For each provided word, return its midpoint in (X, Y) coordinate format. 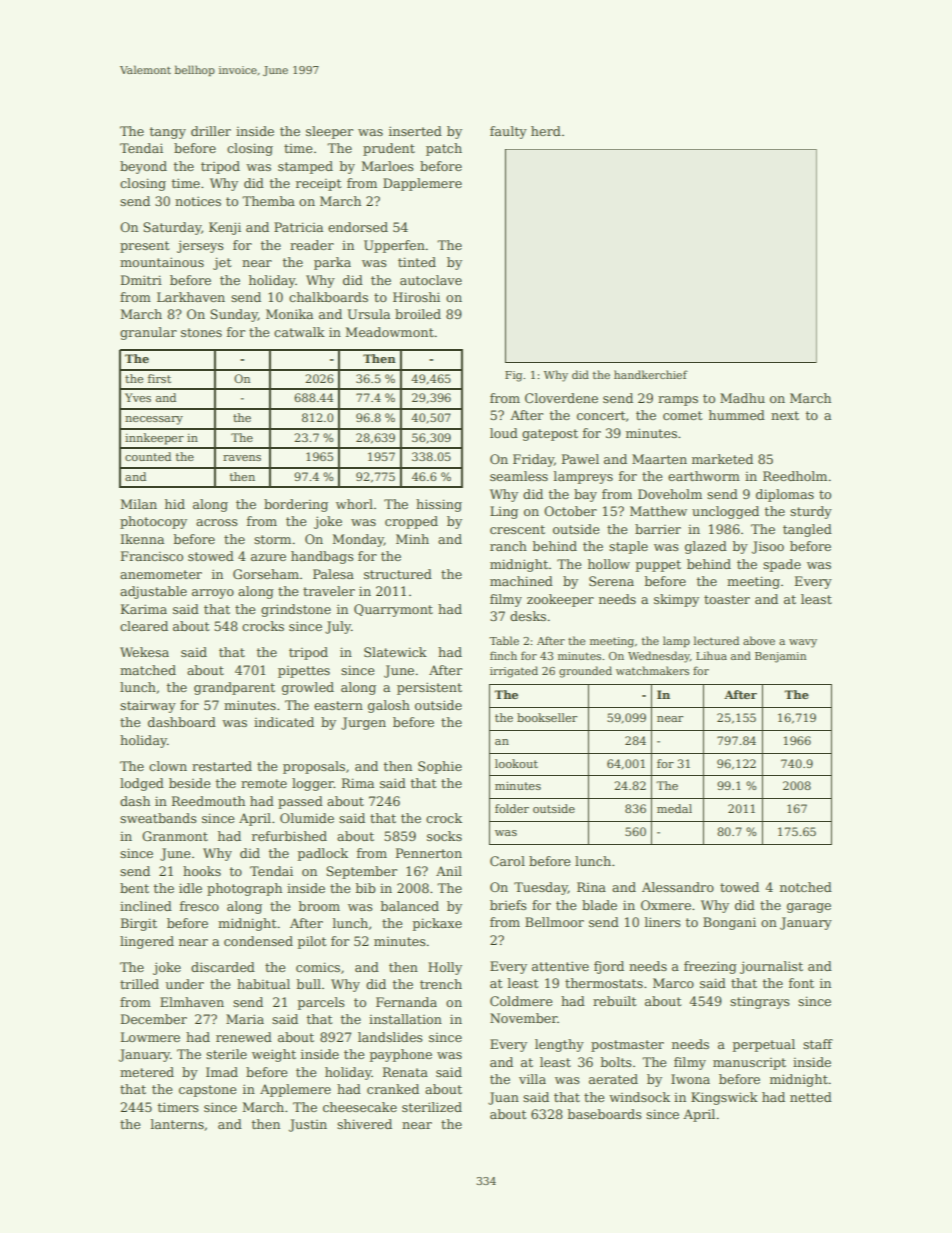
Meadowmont (390, 332)
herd (546, 131)
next (785, 415)
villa (532, 1079)
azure (268, 557)
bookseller (547, 717)
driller (211, 131)
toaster (727, 599)
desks (528, 616)
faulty (508, 132)
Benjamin (780, 657)
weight (274, 1055)
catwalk (299, 332)
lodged (142, 784)
